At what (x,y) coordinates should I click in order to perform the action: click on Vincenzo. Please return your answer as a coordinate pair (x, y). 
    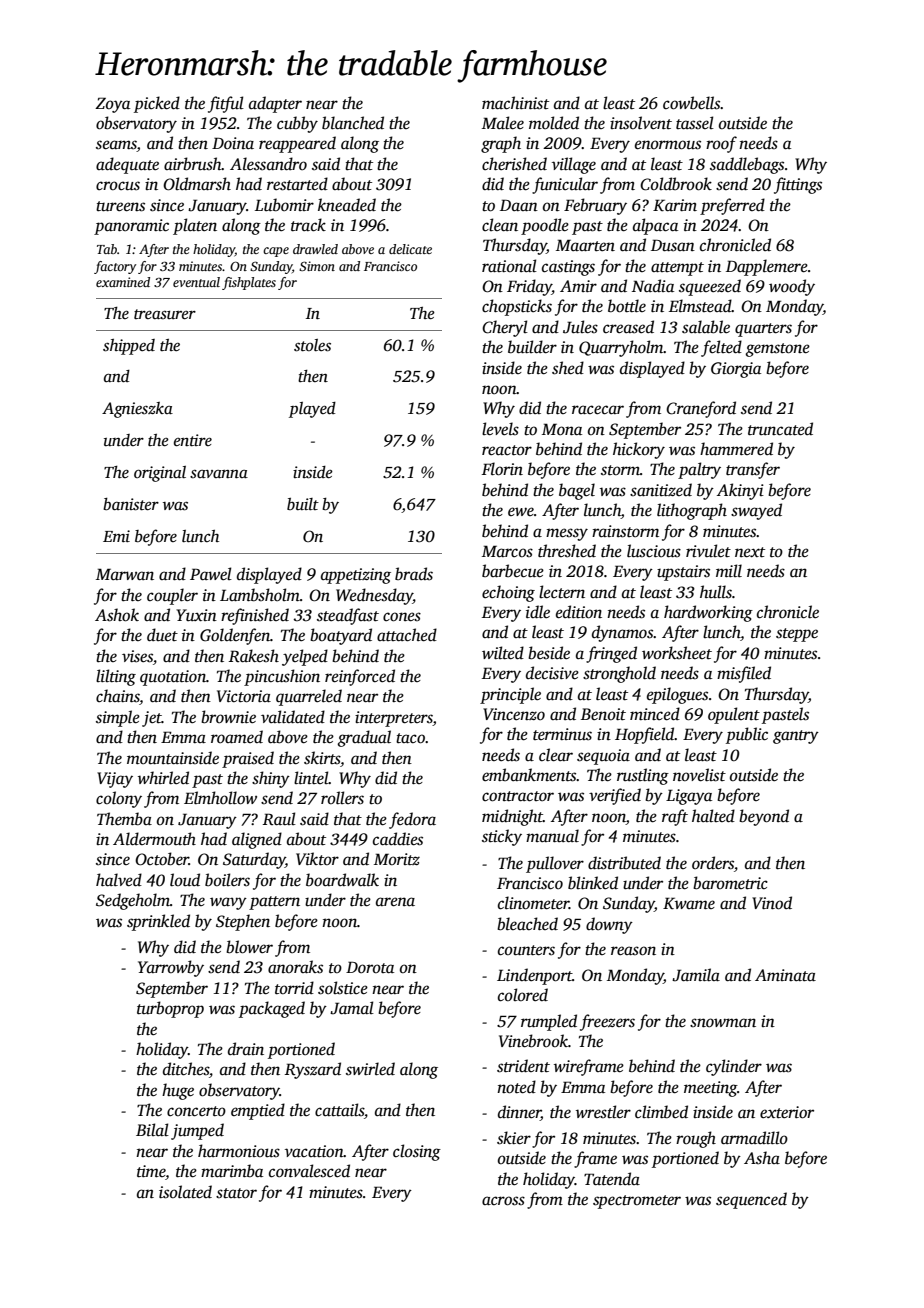
    Looking at the image, I should click on (514, 714).
